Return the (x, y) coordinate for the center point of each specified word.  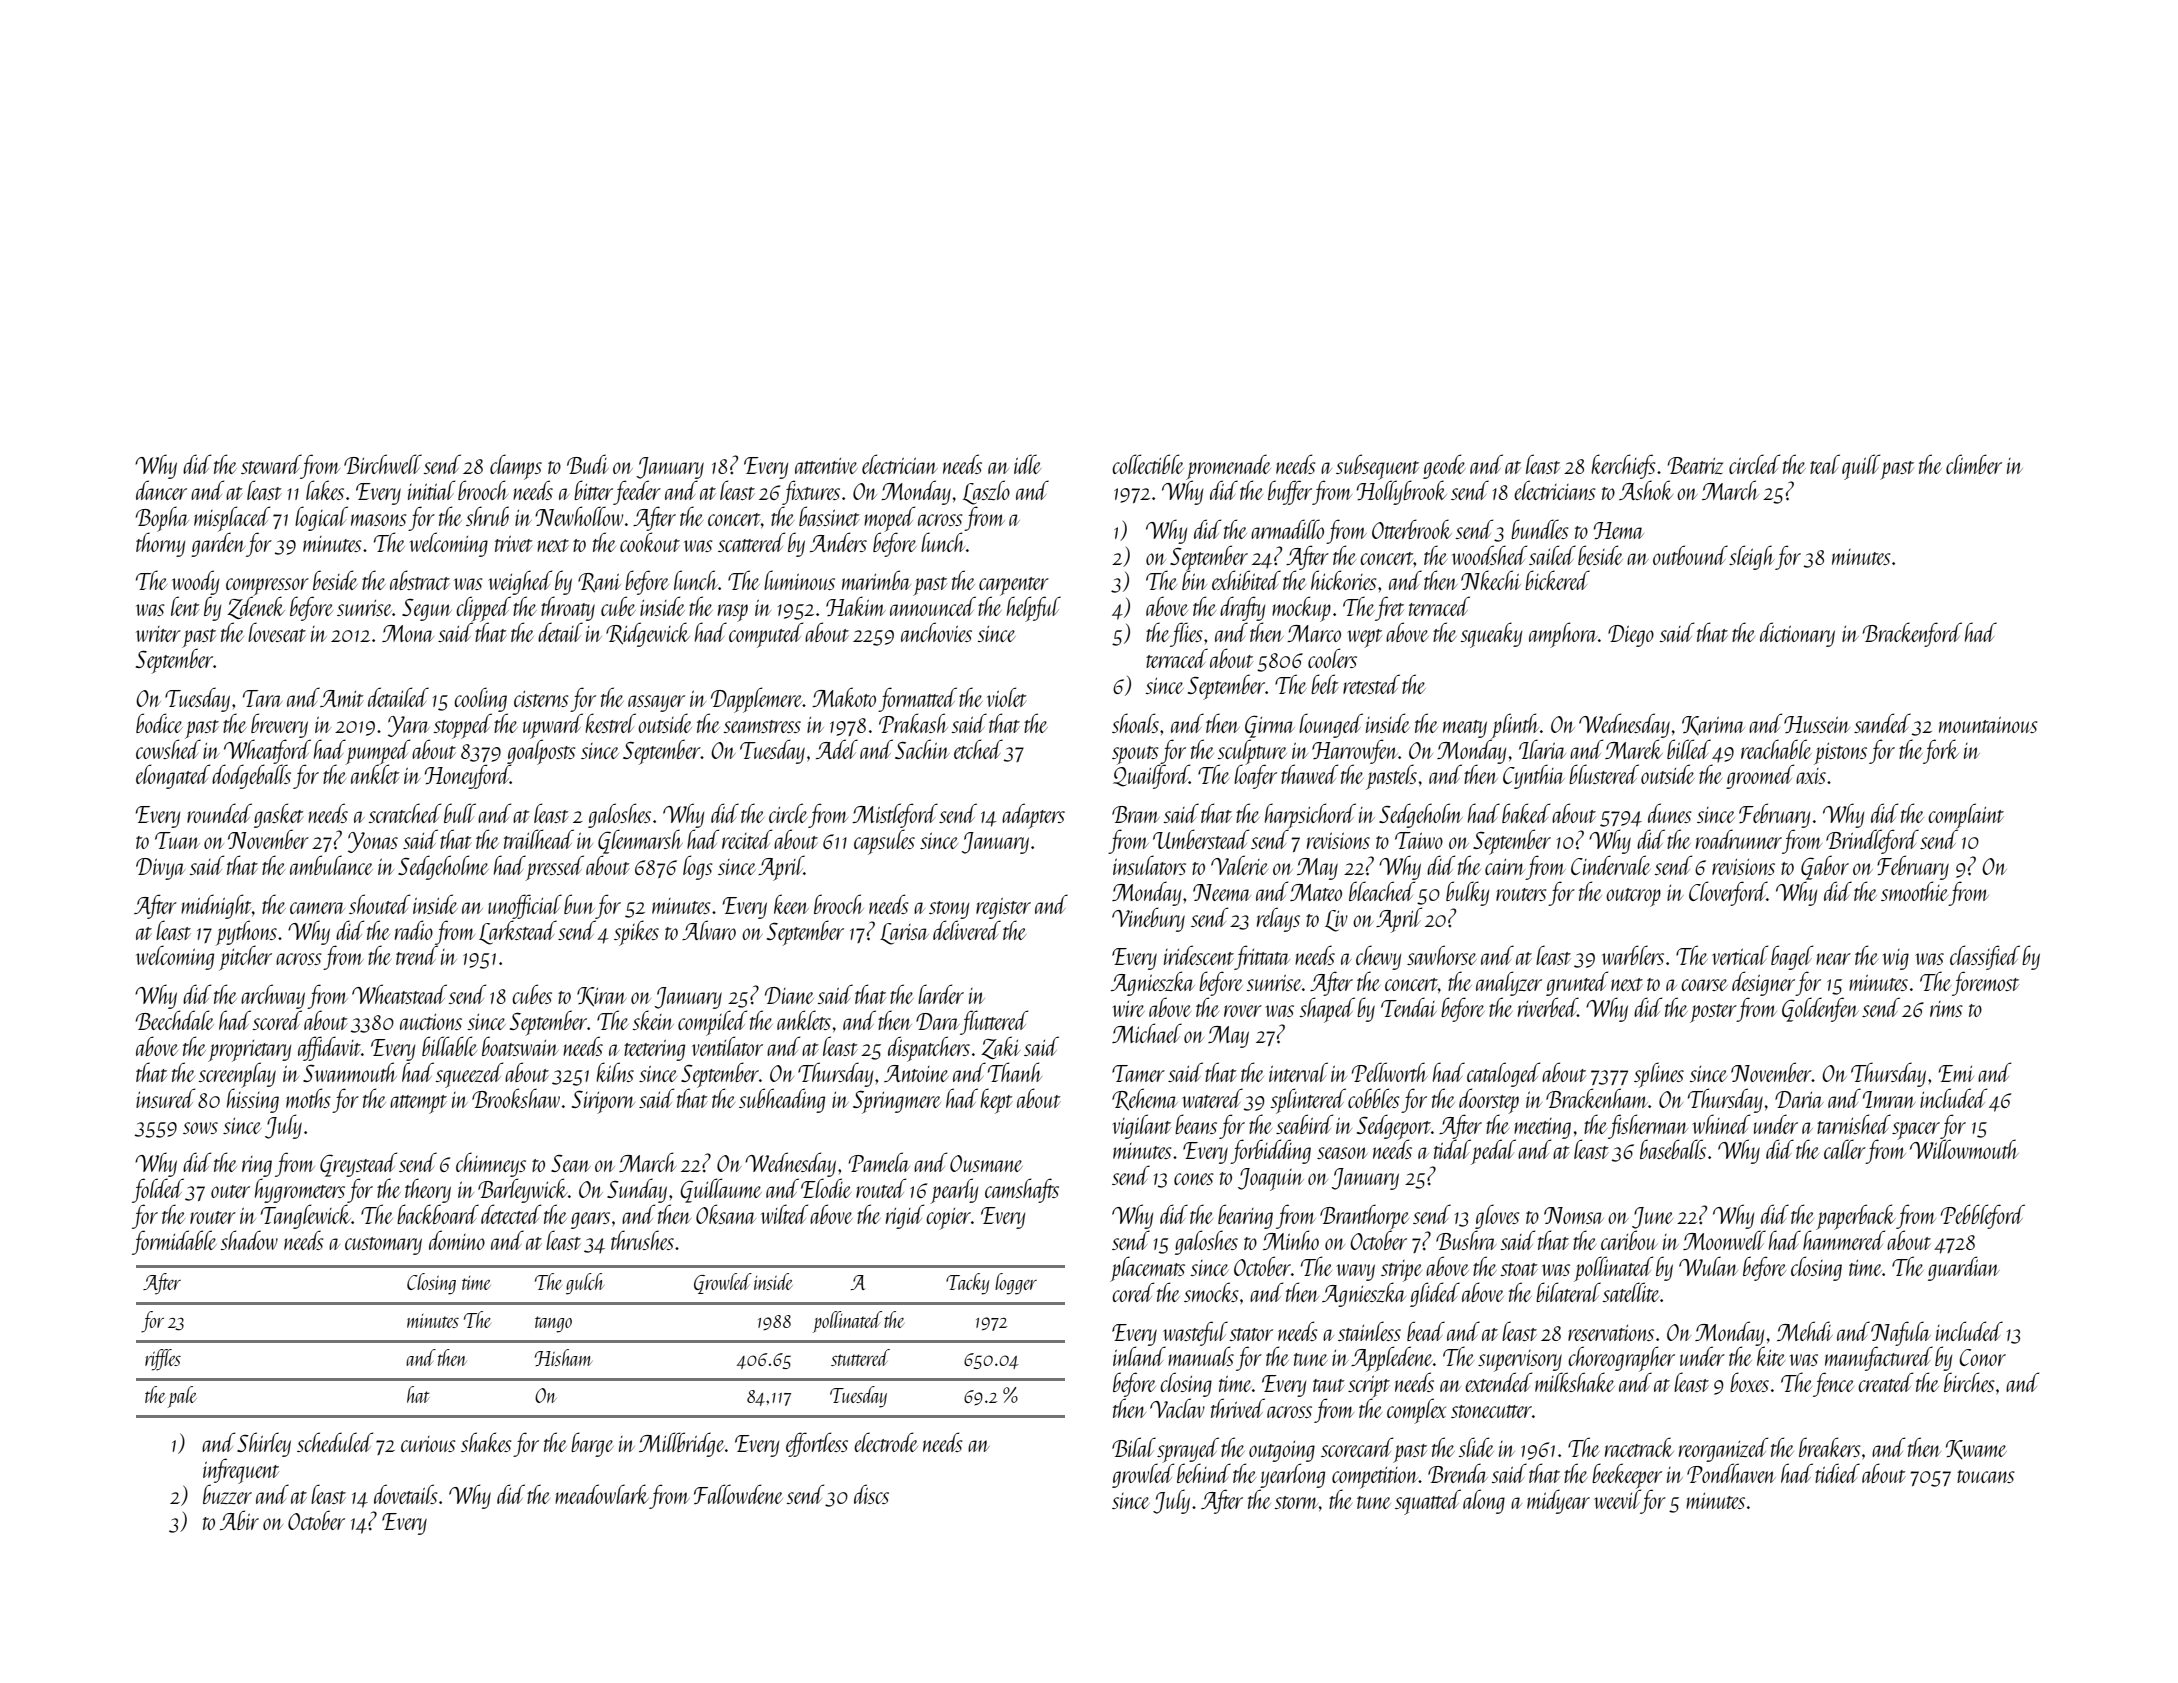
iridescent (1199, 955)
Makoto (844, 697)
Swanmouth (350, 1072)
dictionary (1797, 634)
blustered (1604, 774)
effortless (817, 1444)
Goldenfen (1820, 1009)
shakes (486, 1442)
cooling (480, 699)
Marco (1314, 633)
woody (195, 582)
